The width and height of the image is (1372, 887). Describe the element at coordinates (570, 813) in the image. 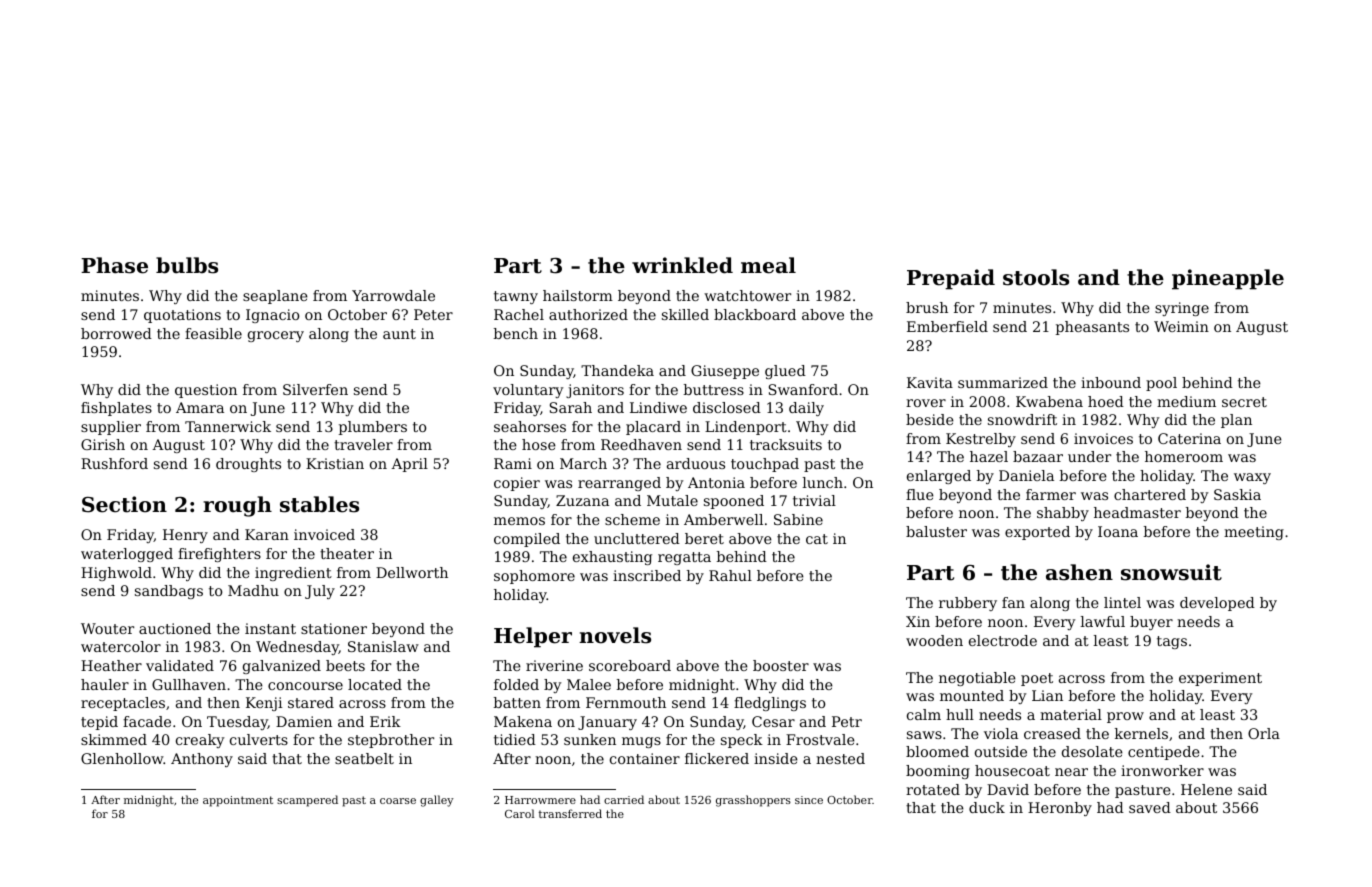

I see `transferred` at that location.
